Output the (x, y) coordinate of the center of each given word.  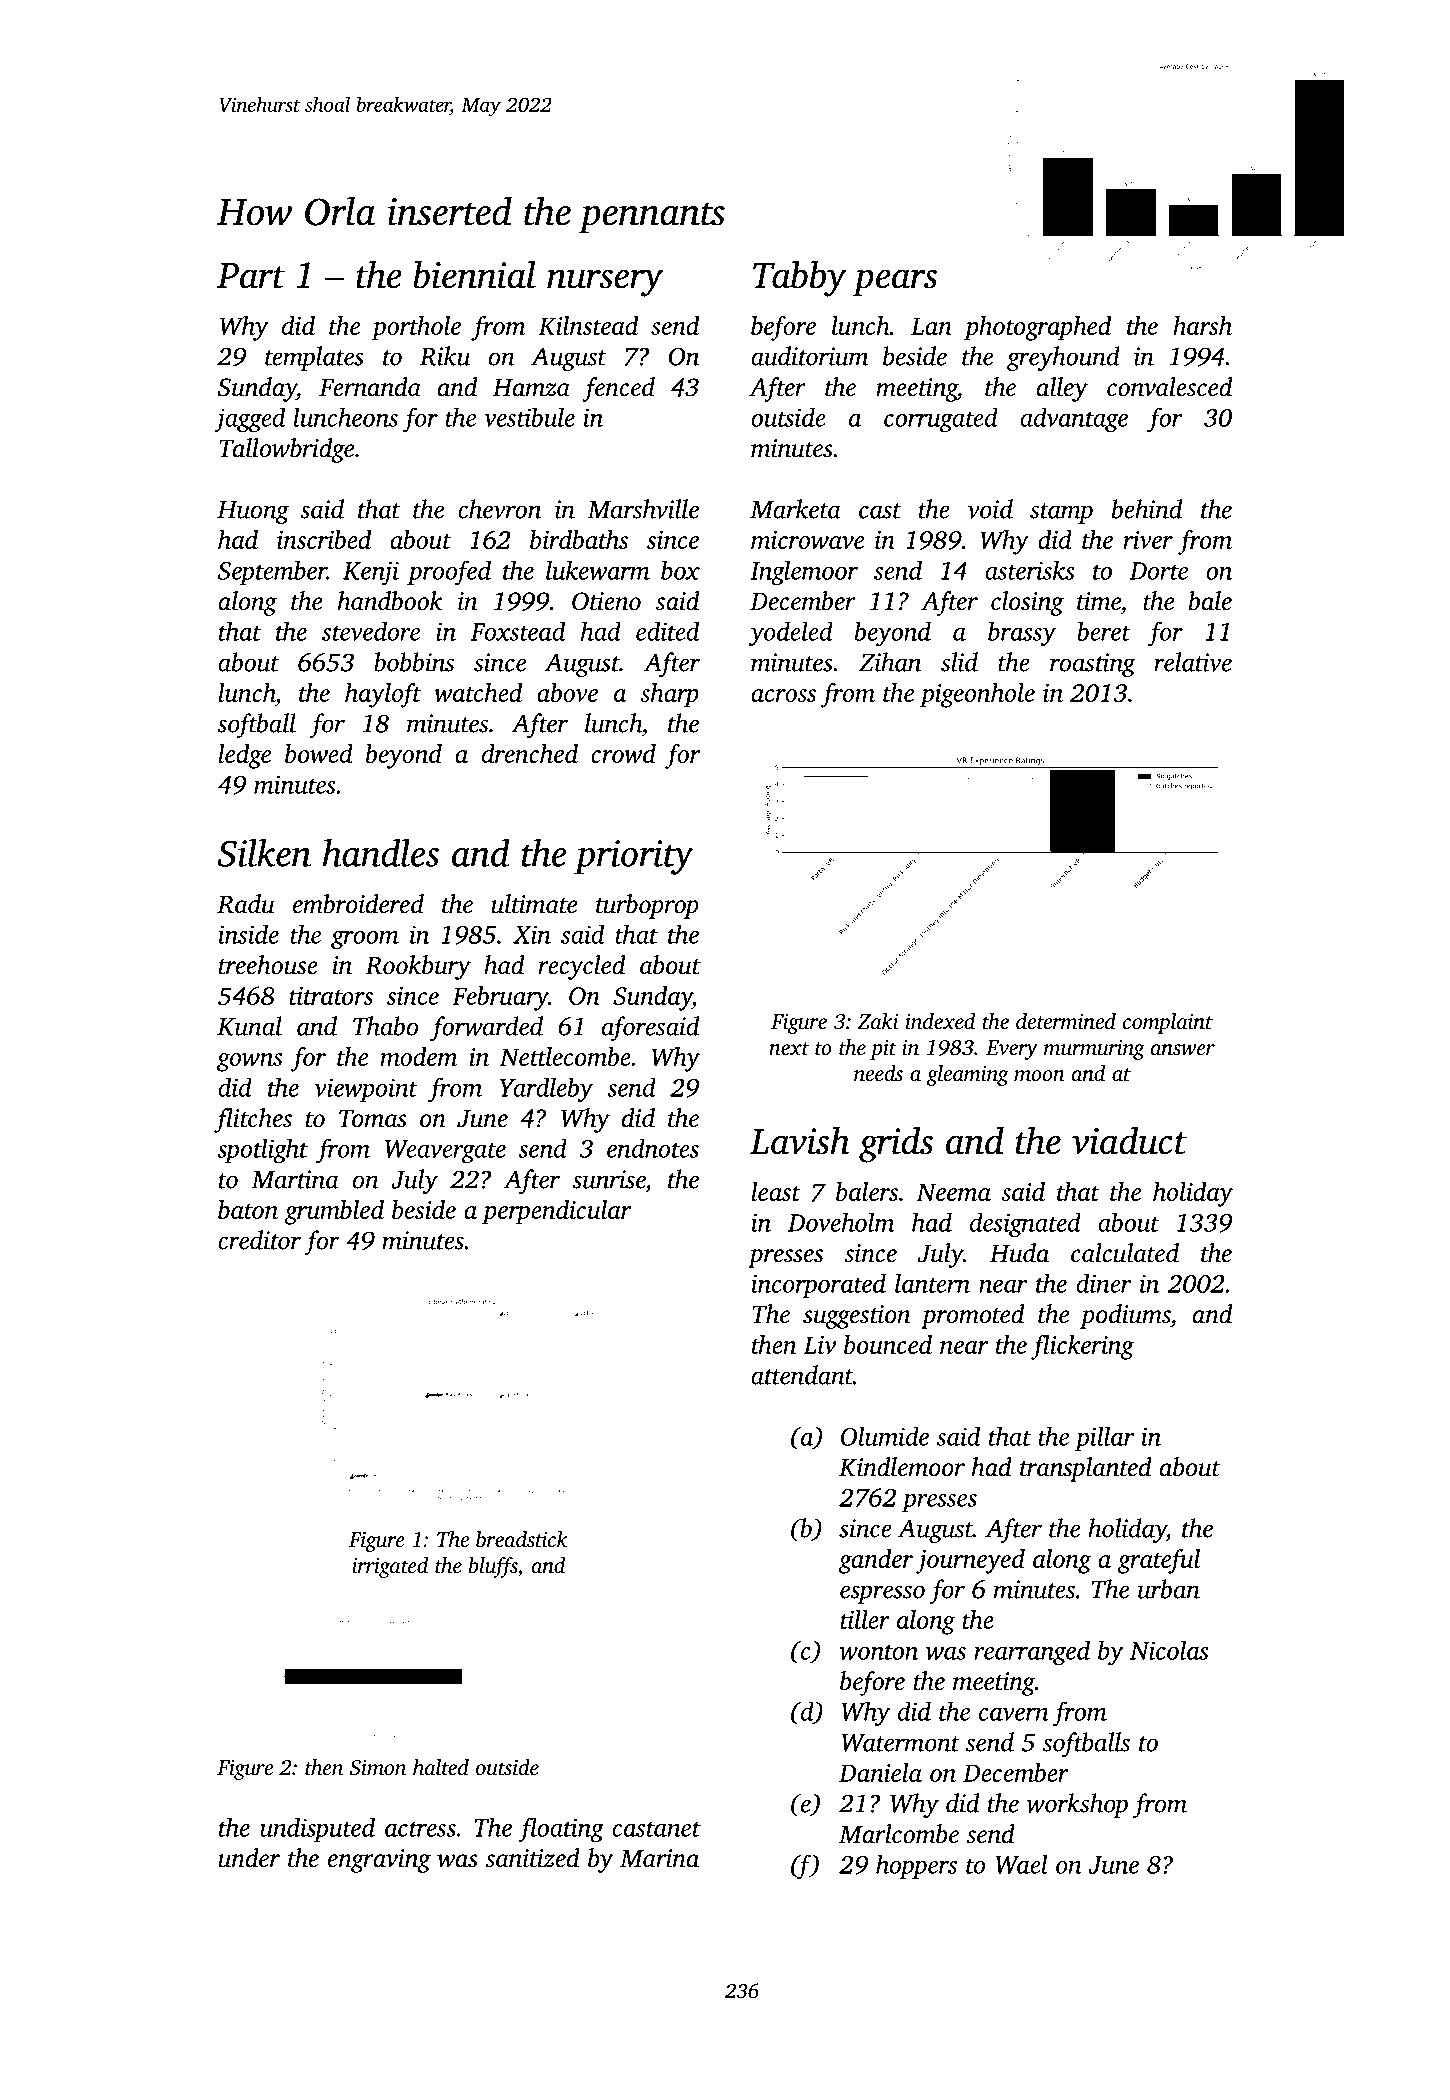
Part (251, 276)
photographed (1037, 328)
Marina (659, 1858)
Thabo (385, 1026)
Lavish (800, 1140)
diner (1103, 1283)
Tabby (800, 278)
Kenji (371, 573)
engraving (379, 1861)
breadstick (522, 1539)
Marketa (795, 509)
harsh (1202, 325)
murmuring (1094, 1050)
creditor (259, 1240)
